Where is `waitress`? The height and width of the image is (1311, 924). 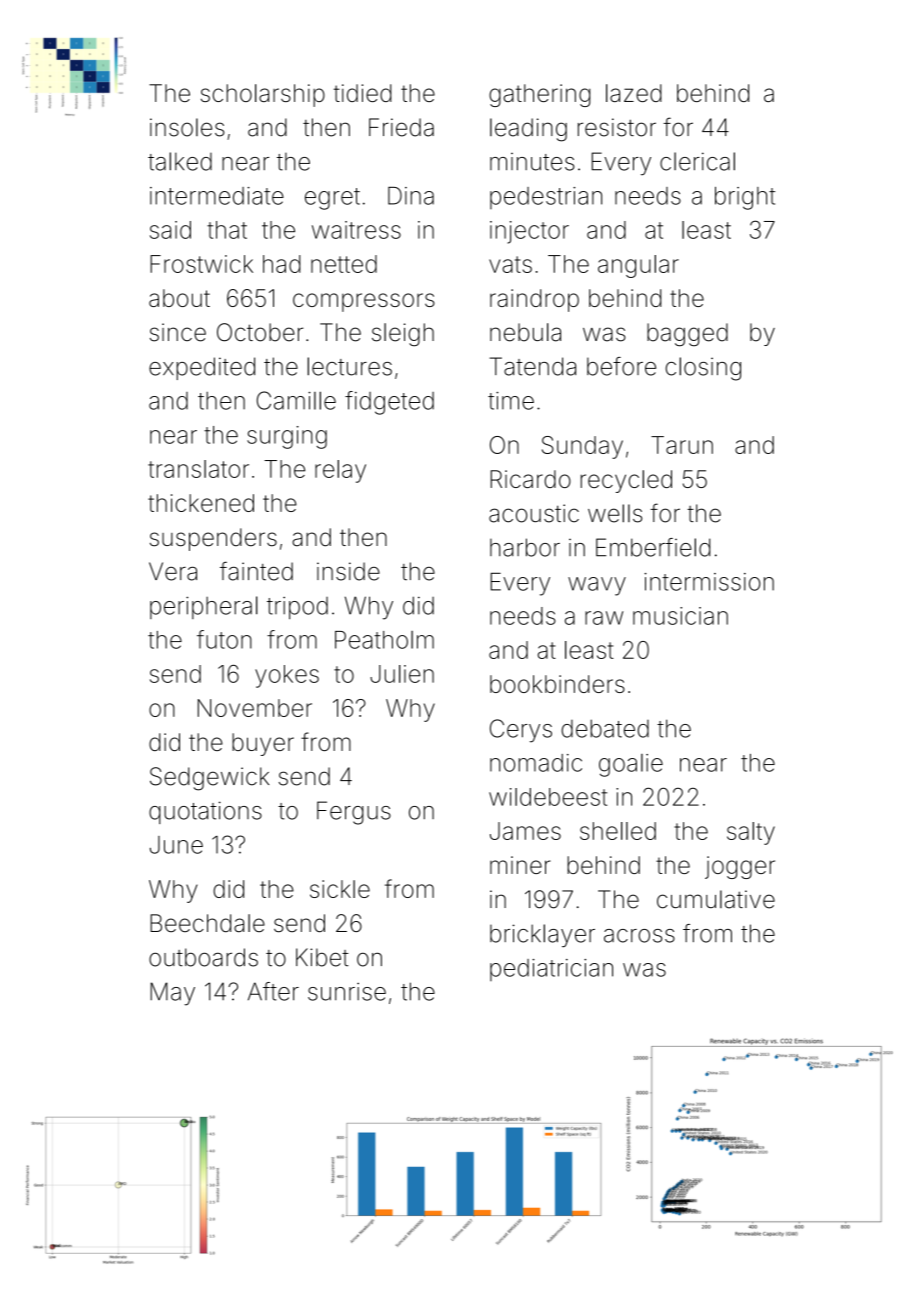 waitress is located at coordinates (356, 230).
